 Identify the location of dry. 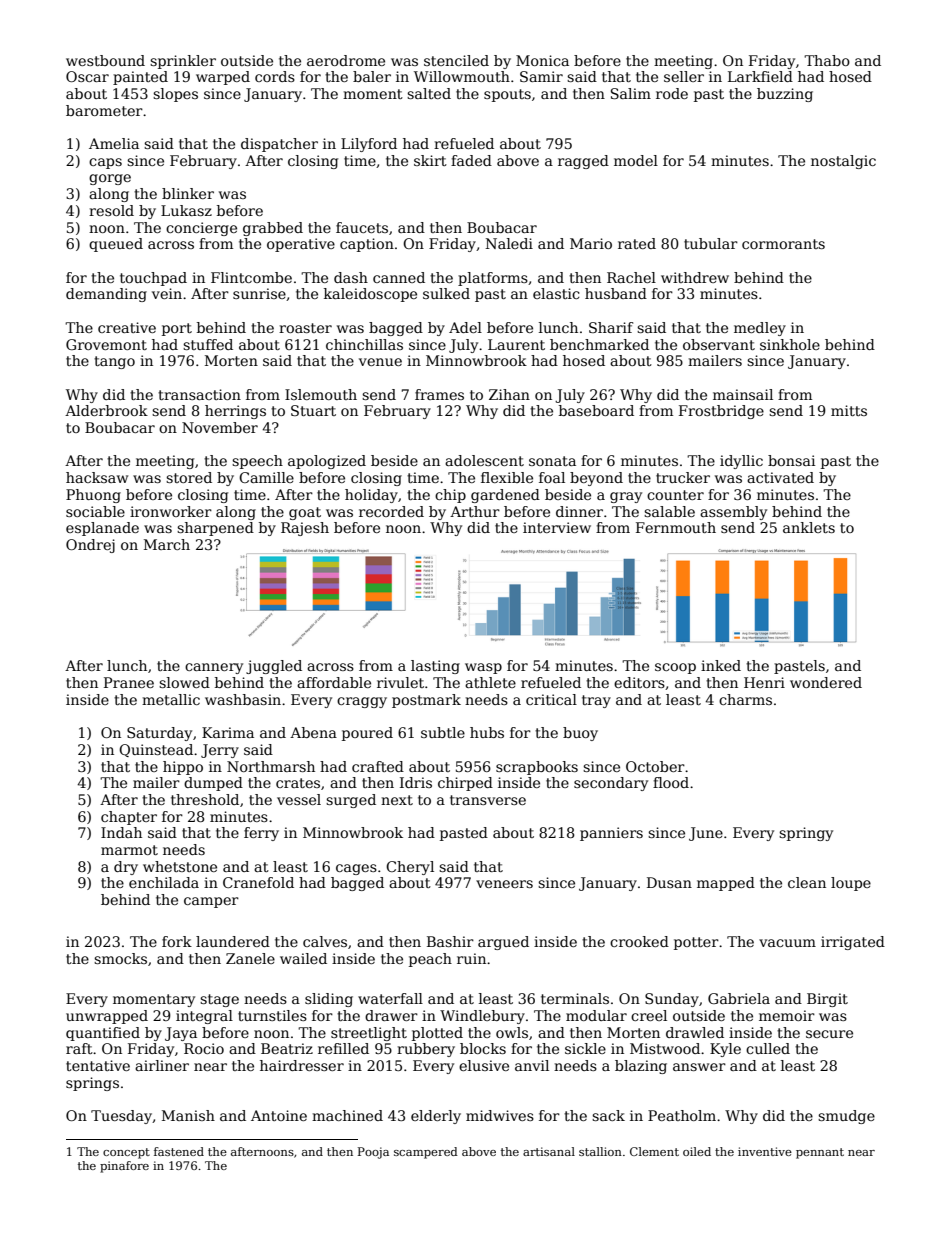
(126, 868).
